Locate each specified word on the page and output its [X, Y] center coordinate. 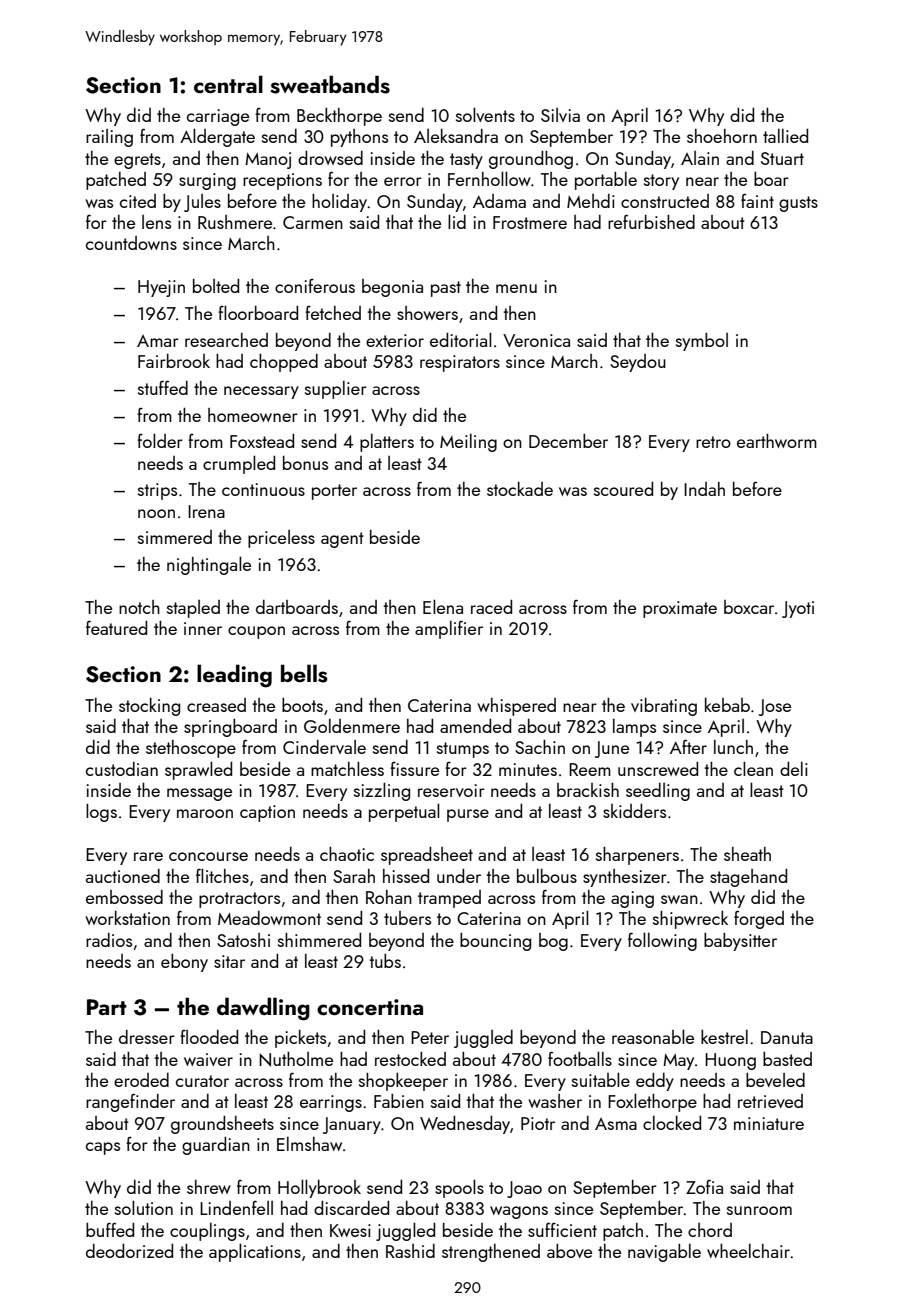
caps [103, 1148]
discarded [351, 1208]
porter [334, 492]
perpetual [404, 812]
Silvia [560, 115]
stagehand [748, 878]
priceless [281, 539]
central [228, 84]
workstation [127, 917]
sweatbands [330, 84]
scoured [623, 489]
